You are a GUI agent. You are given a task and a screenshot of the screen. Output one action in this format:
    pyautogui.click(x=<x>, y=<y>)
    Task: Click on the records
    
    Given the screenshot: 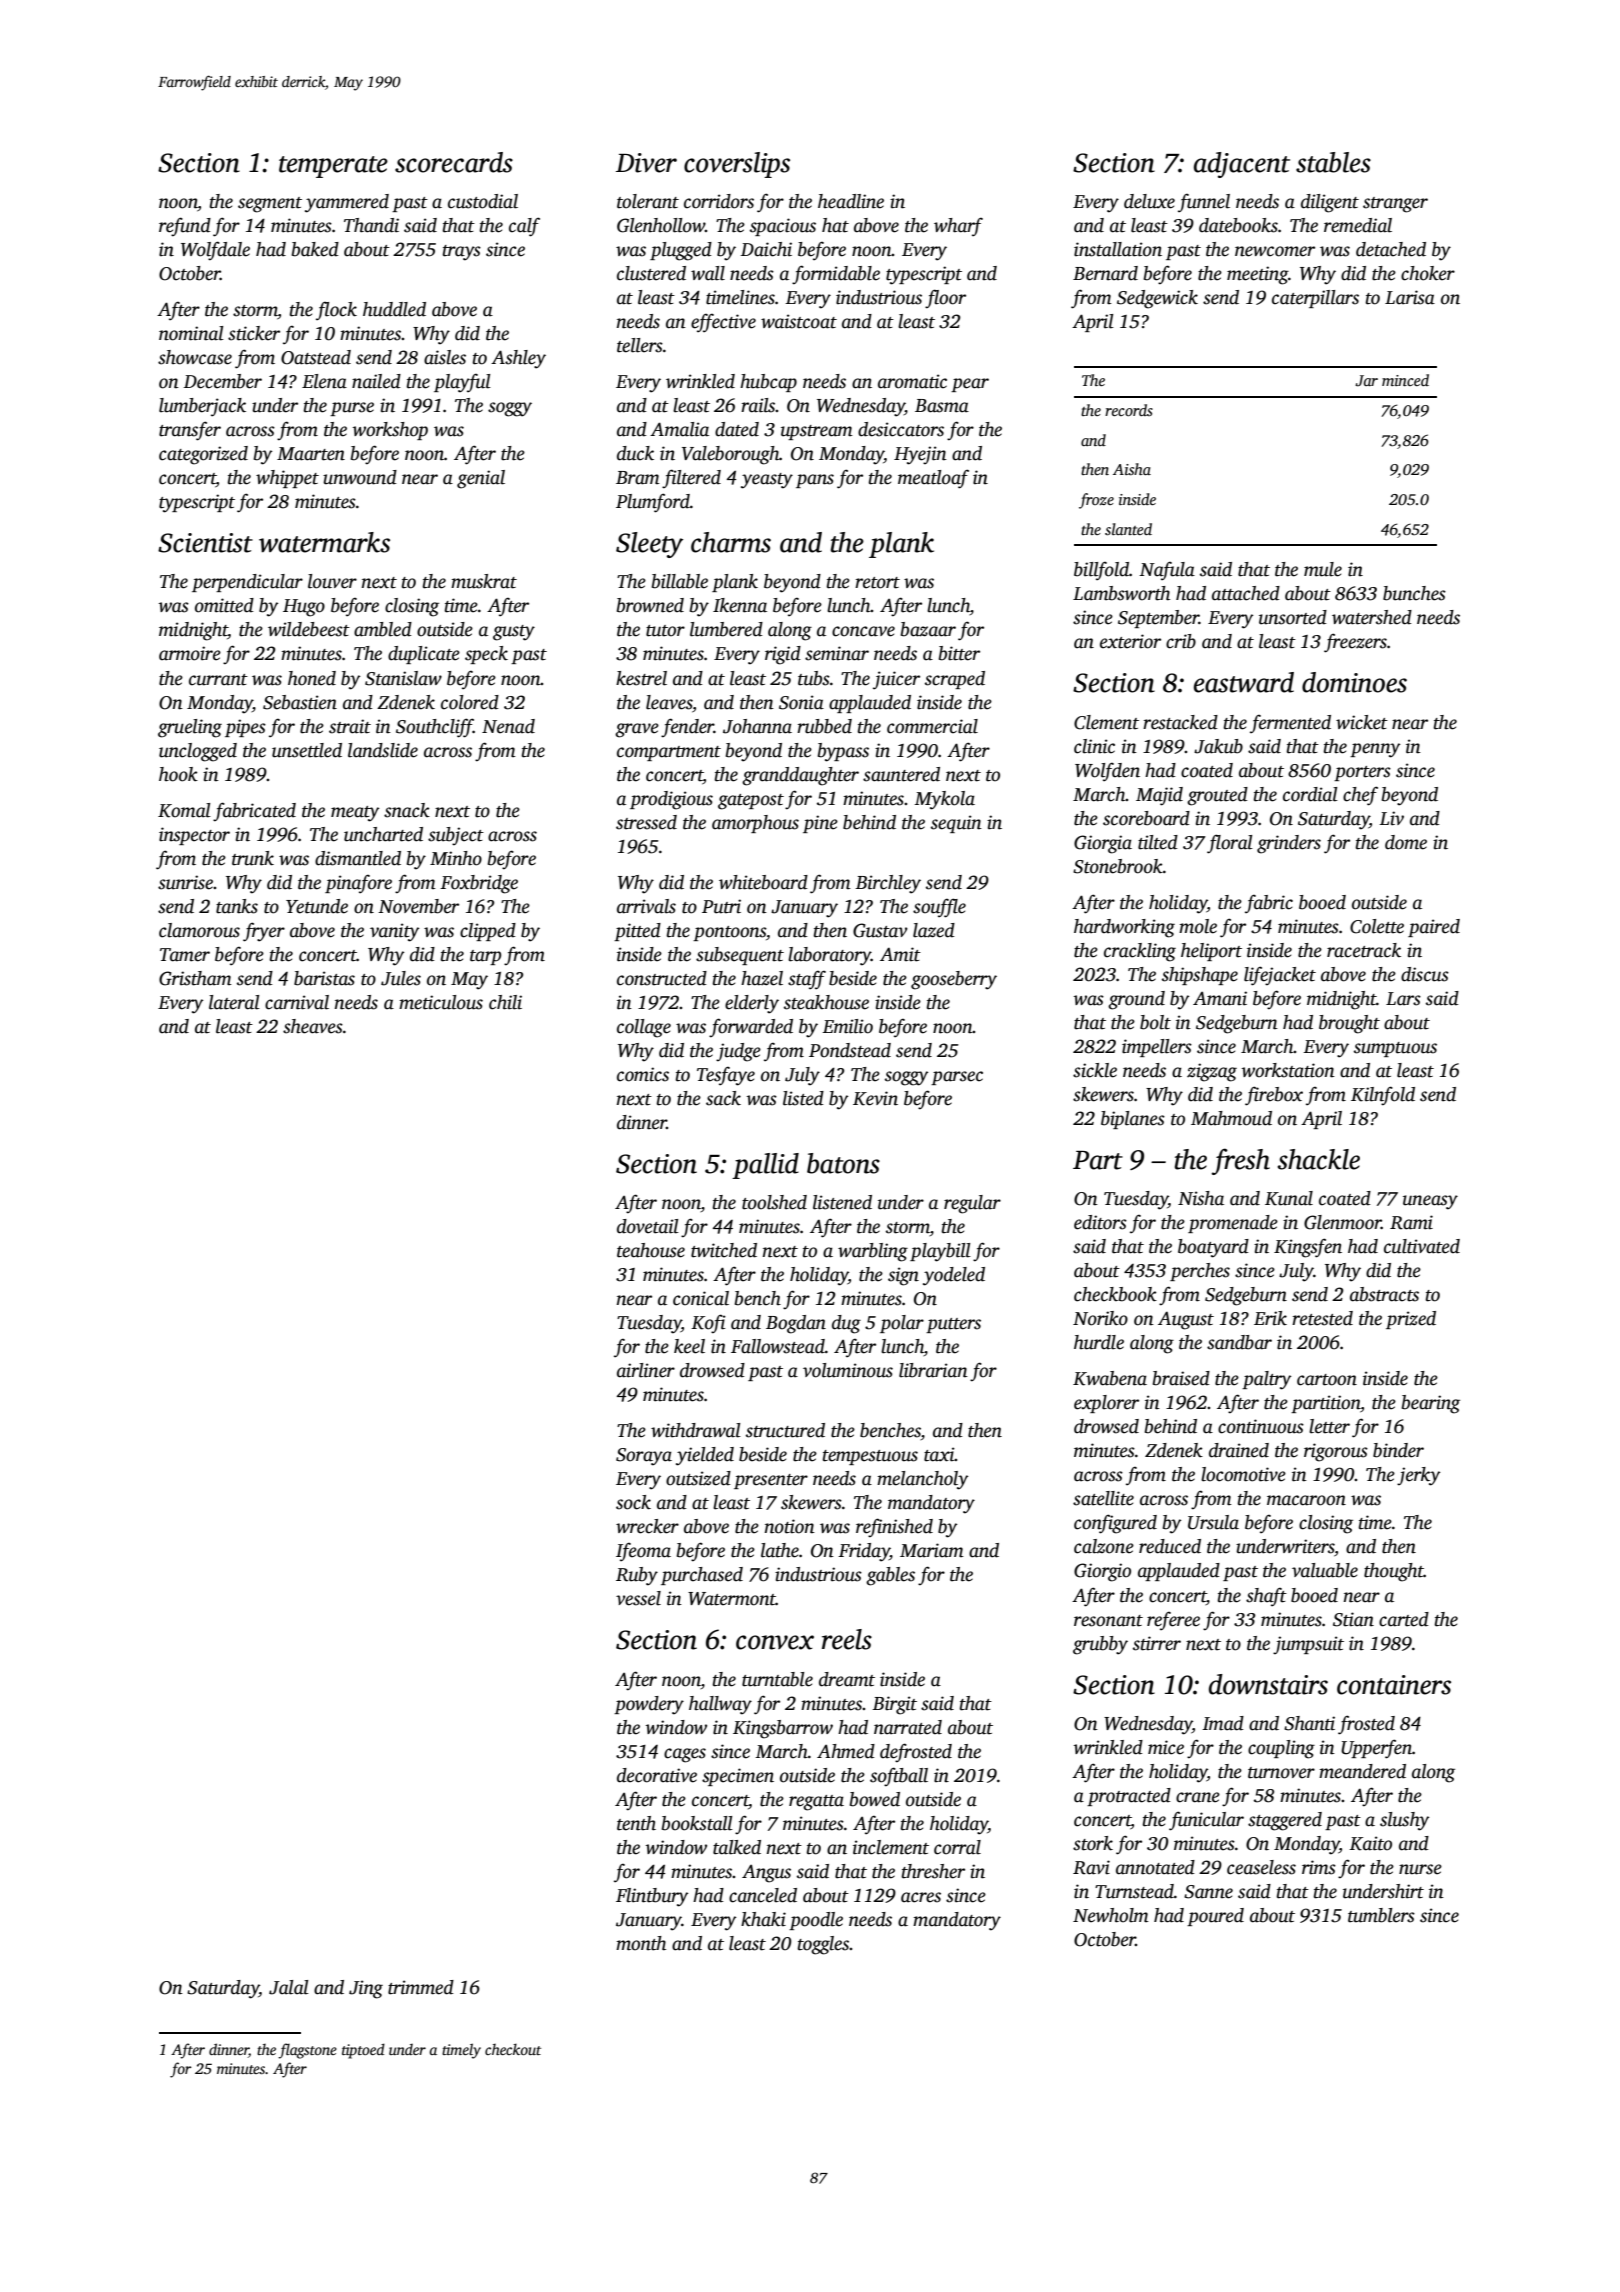 What is the action you would take?
    pyautogui.click(x=1129, y=410)
